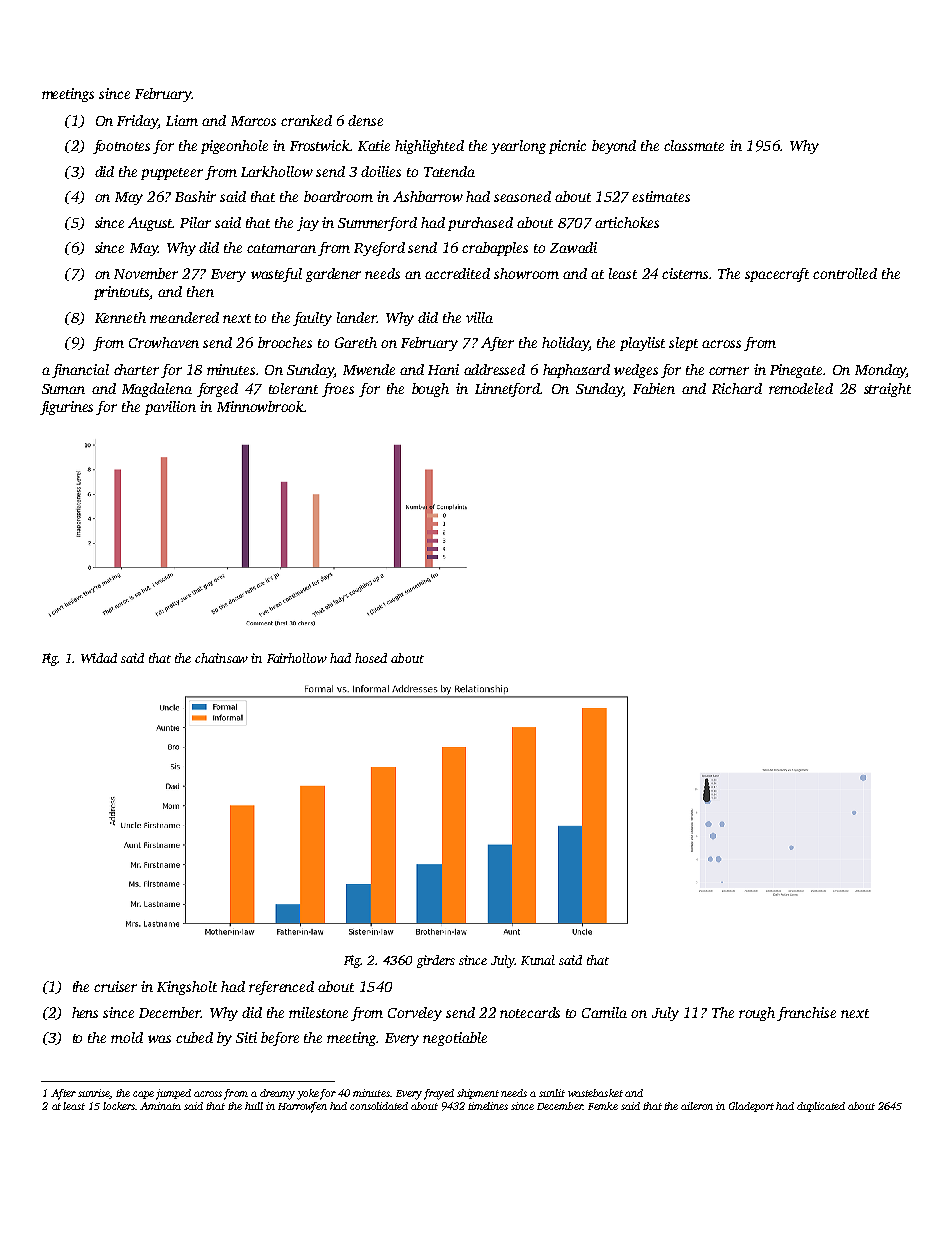 This screenshot has width=952, height=1233. What do you see at coordinates (121, 293) in the screenshot?
I see `printouts` at bounding box center [121, 293].
